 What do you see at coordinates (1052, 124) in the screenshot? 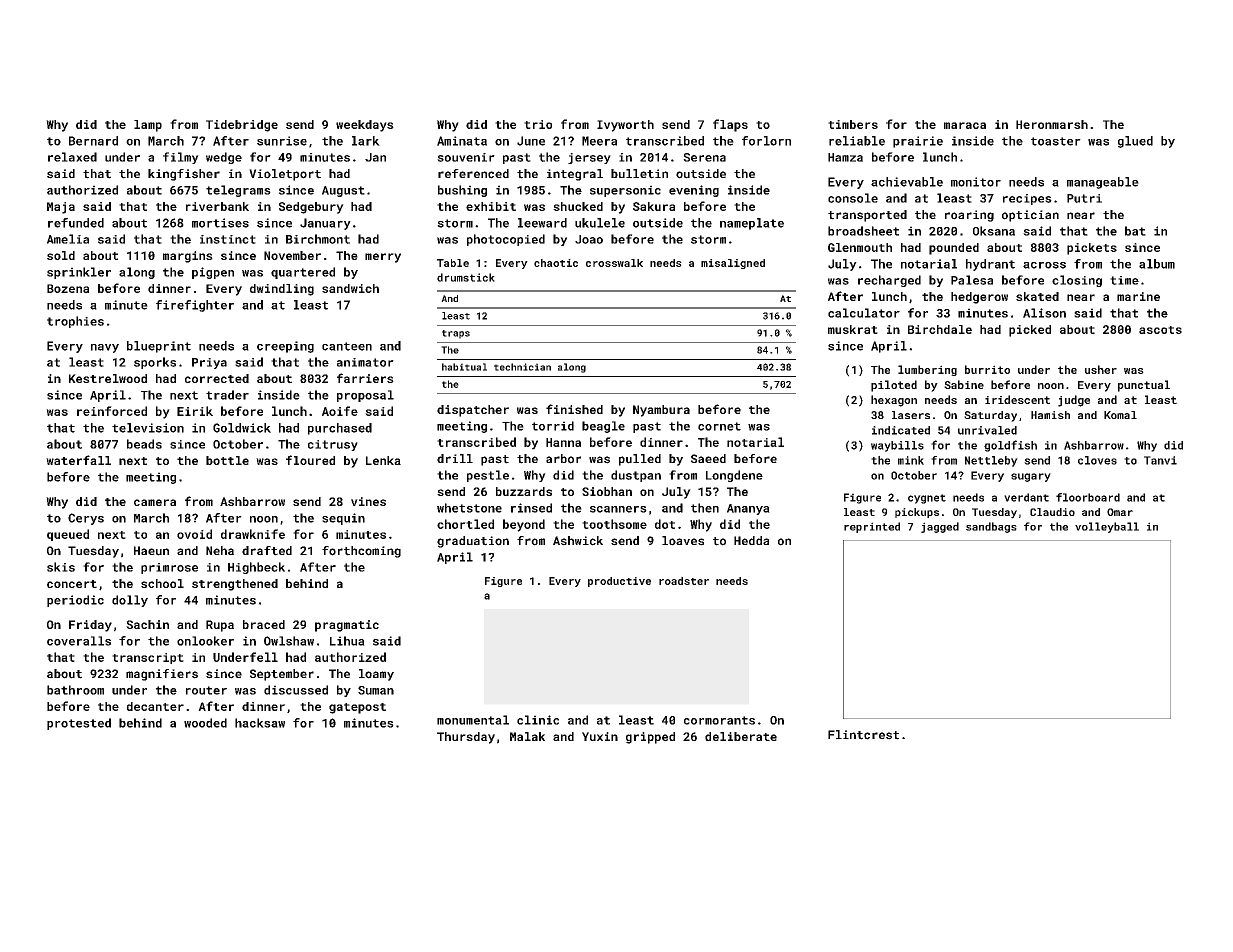
I see `Heronmarsh` at bounding box center [1052, 124].
